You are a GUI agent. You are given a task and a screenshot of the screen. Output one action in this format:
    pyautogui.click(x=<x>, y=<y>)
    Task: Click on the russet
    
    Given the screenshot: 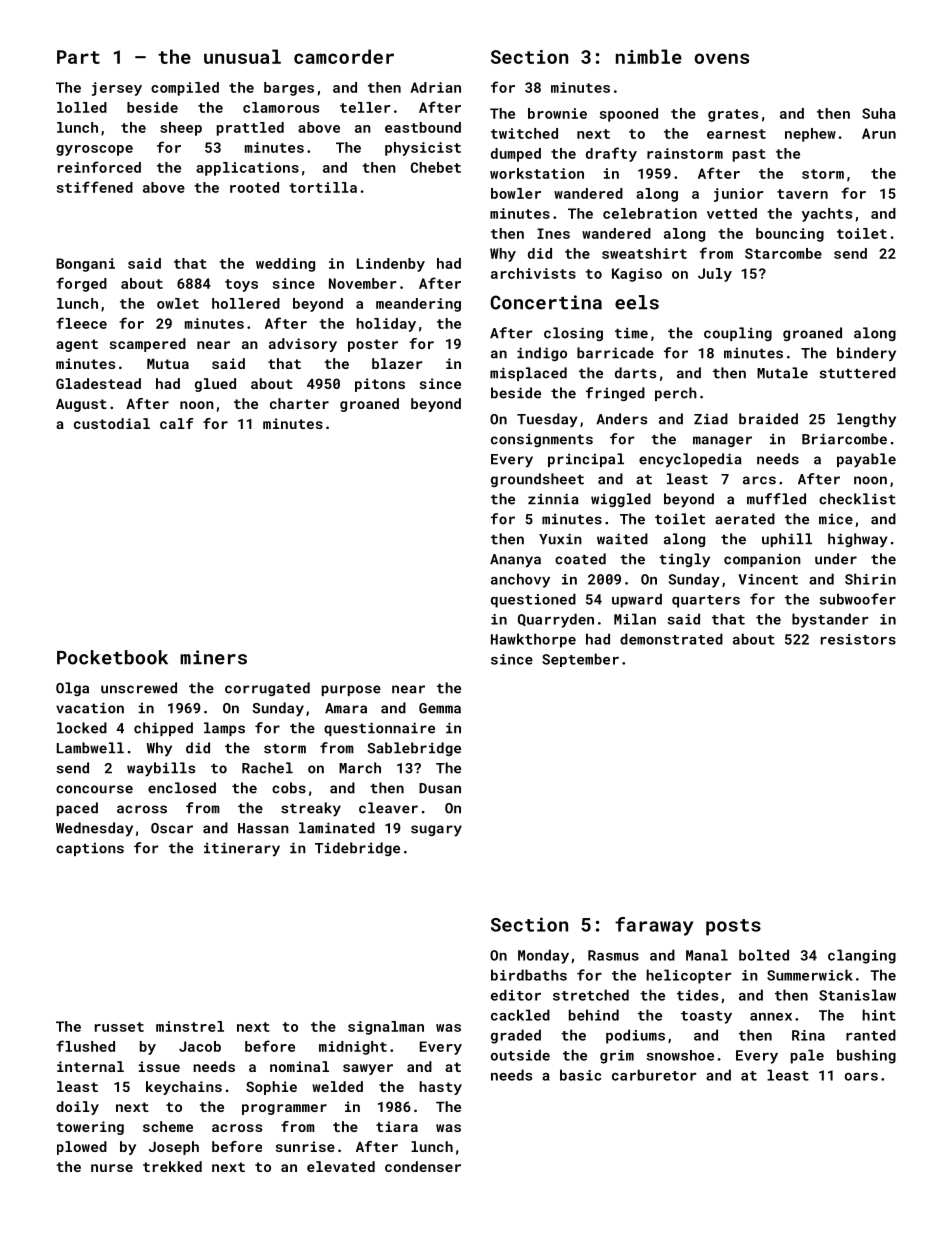 What is the action you would take?
    pyautogui.click(x=119, y=1027)
